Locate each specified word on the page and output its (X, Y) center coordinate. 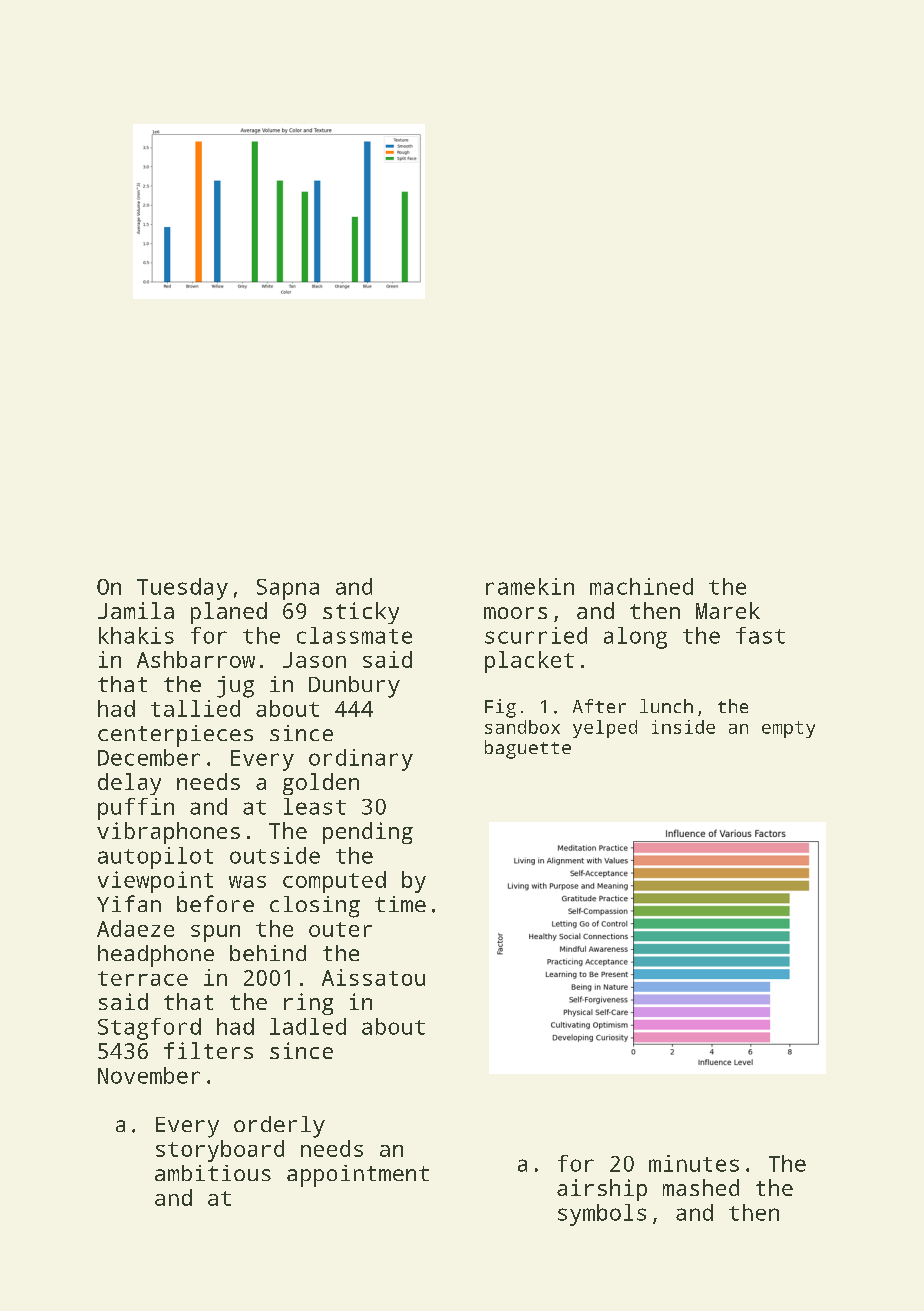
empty (788, 729)
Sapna (288, 589)
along (635, 638)
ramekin (530, 586)
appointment (358, 1176)
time (400, 904)
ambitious (213, 1173)
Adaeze (135, 928)
